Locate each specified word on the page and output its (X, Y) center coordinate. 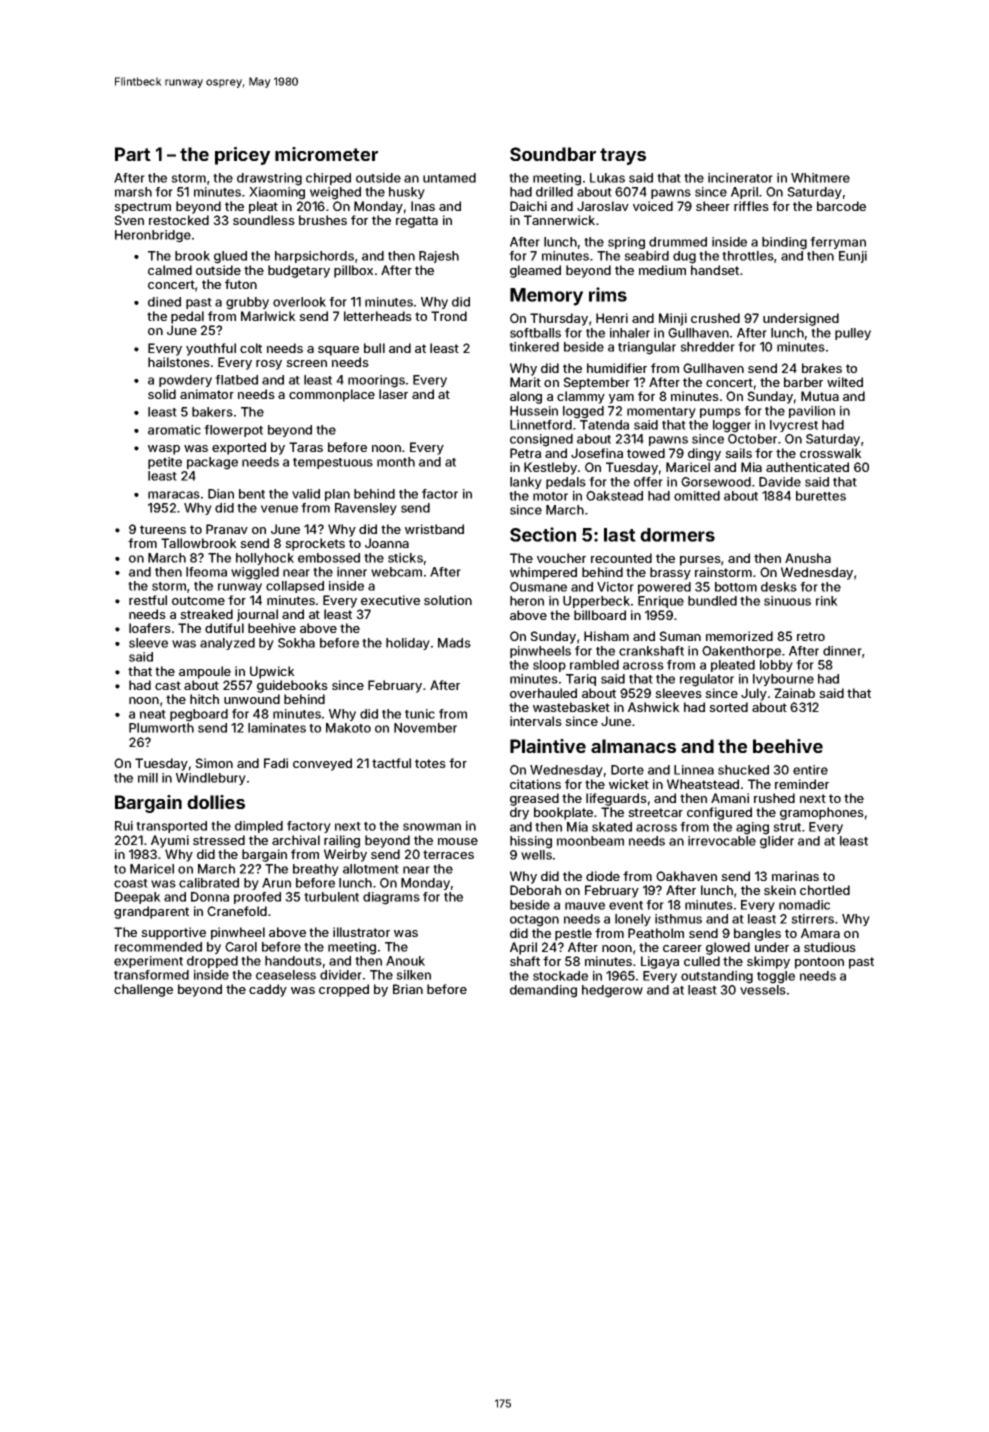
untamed (449, 178)
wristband (434, 529)
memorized (739, 636)
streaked (206, 614)
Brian (408, 989)
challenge (143, 990)
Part (133, 154)
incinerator (740, 178)
